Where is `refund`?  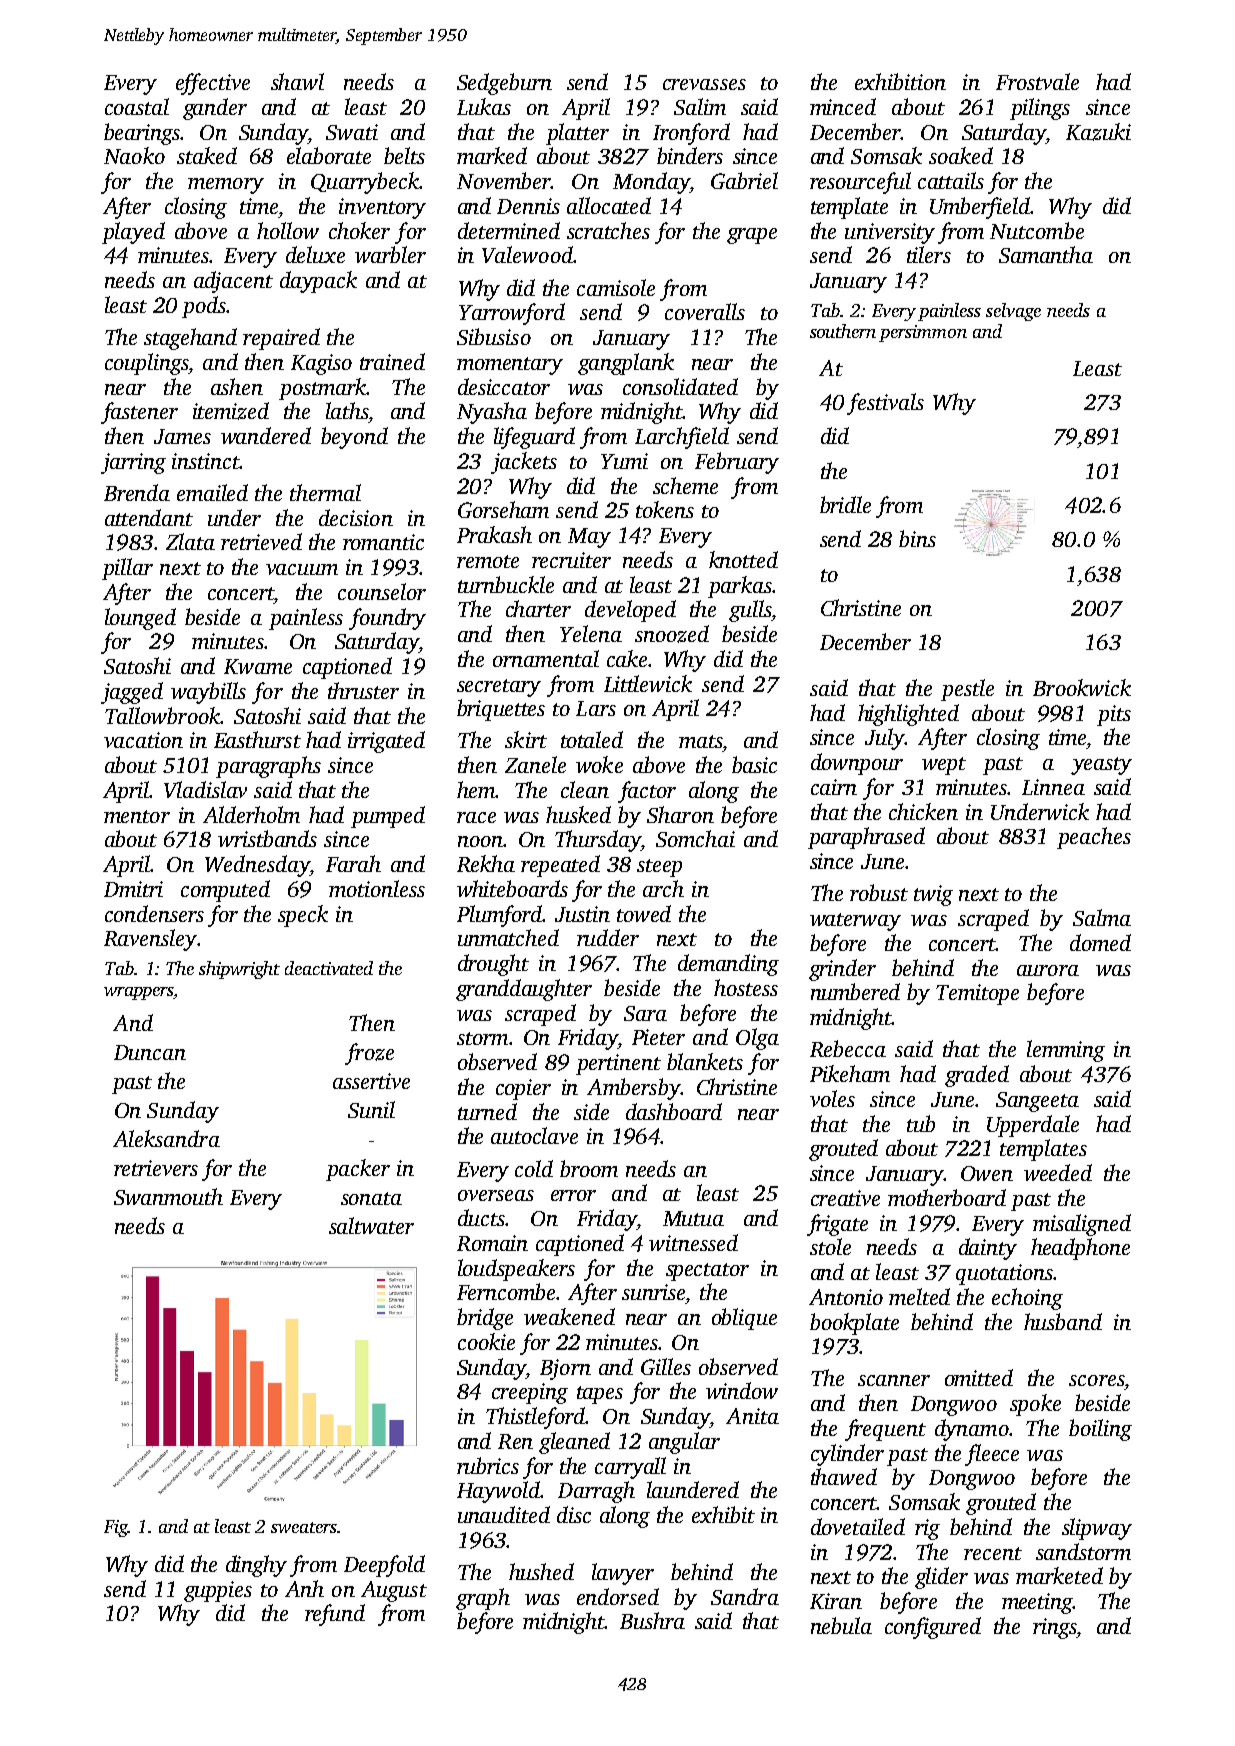 refund is located at coordinates (335, 1615).
